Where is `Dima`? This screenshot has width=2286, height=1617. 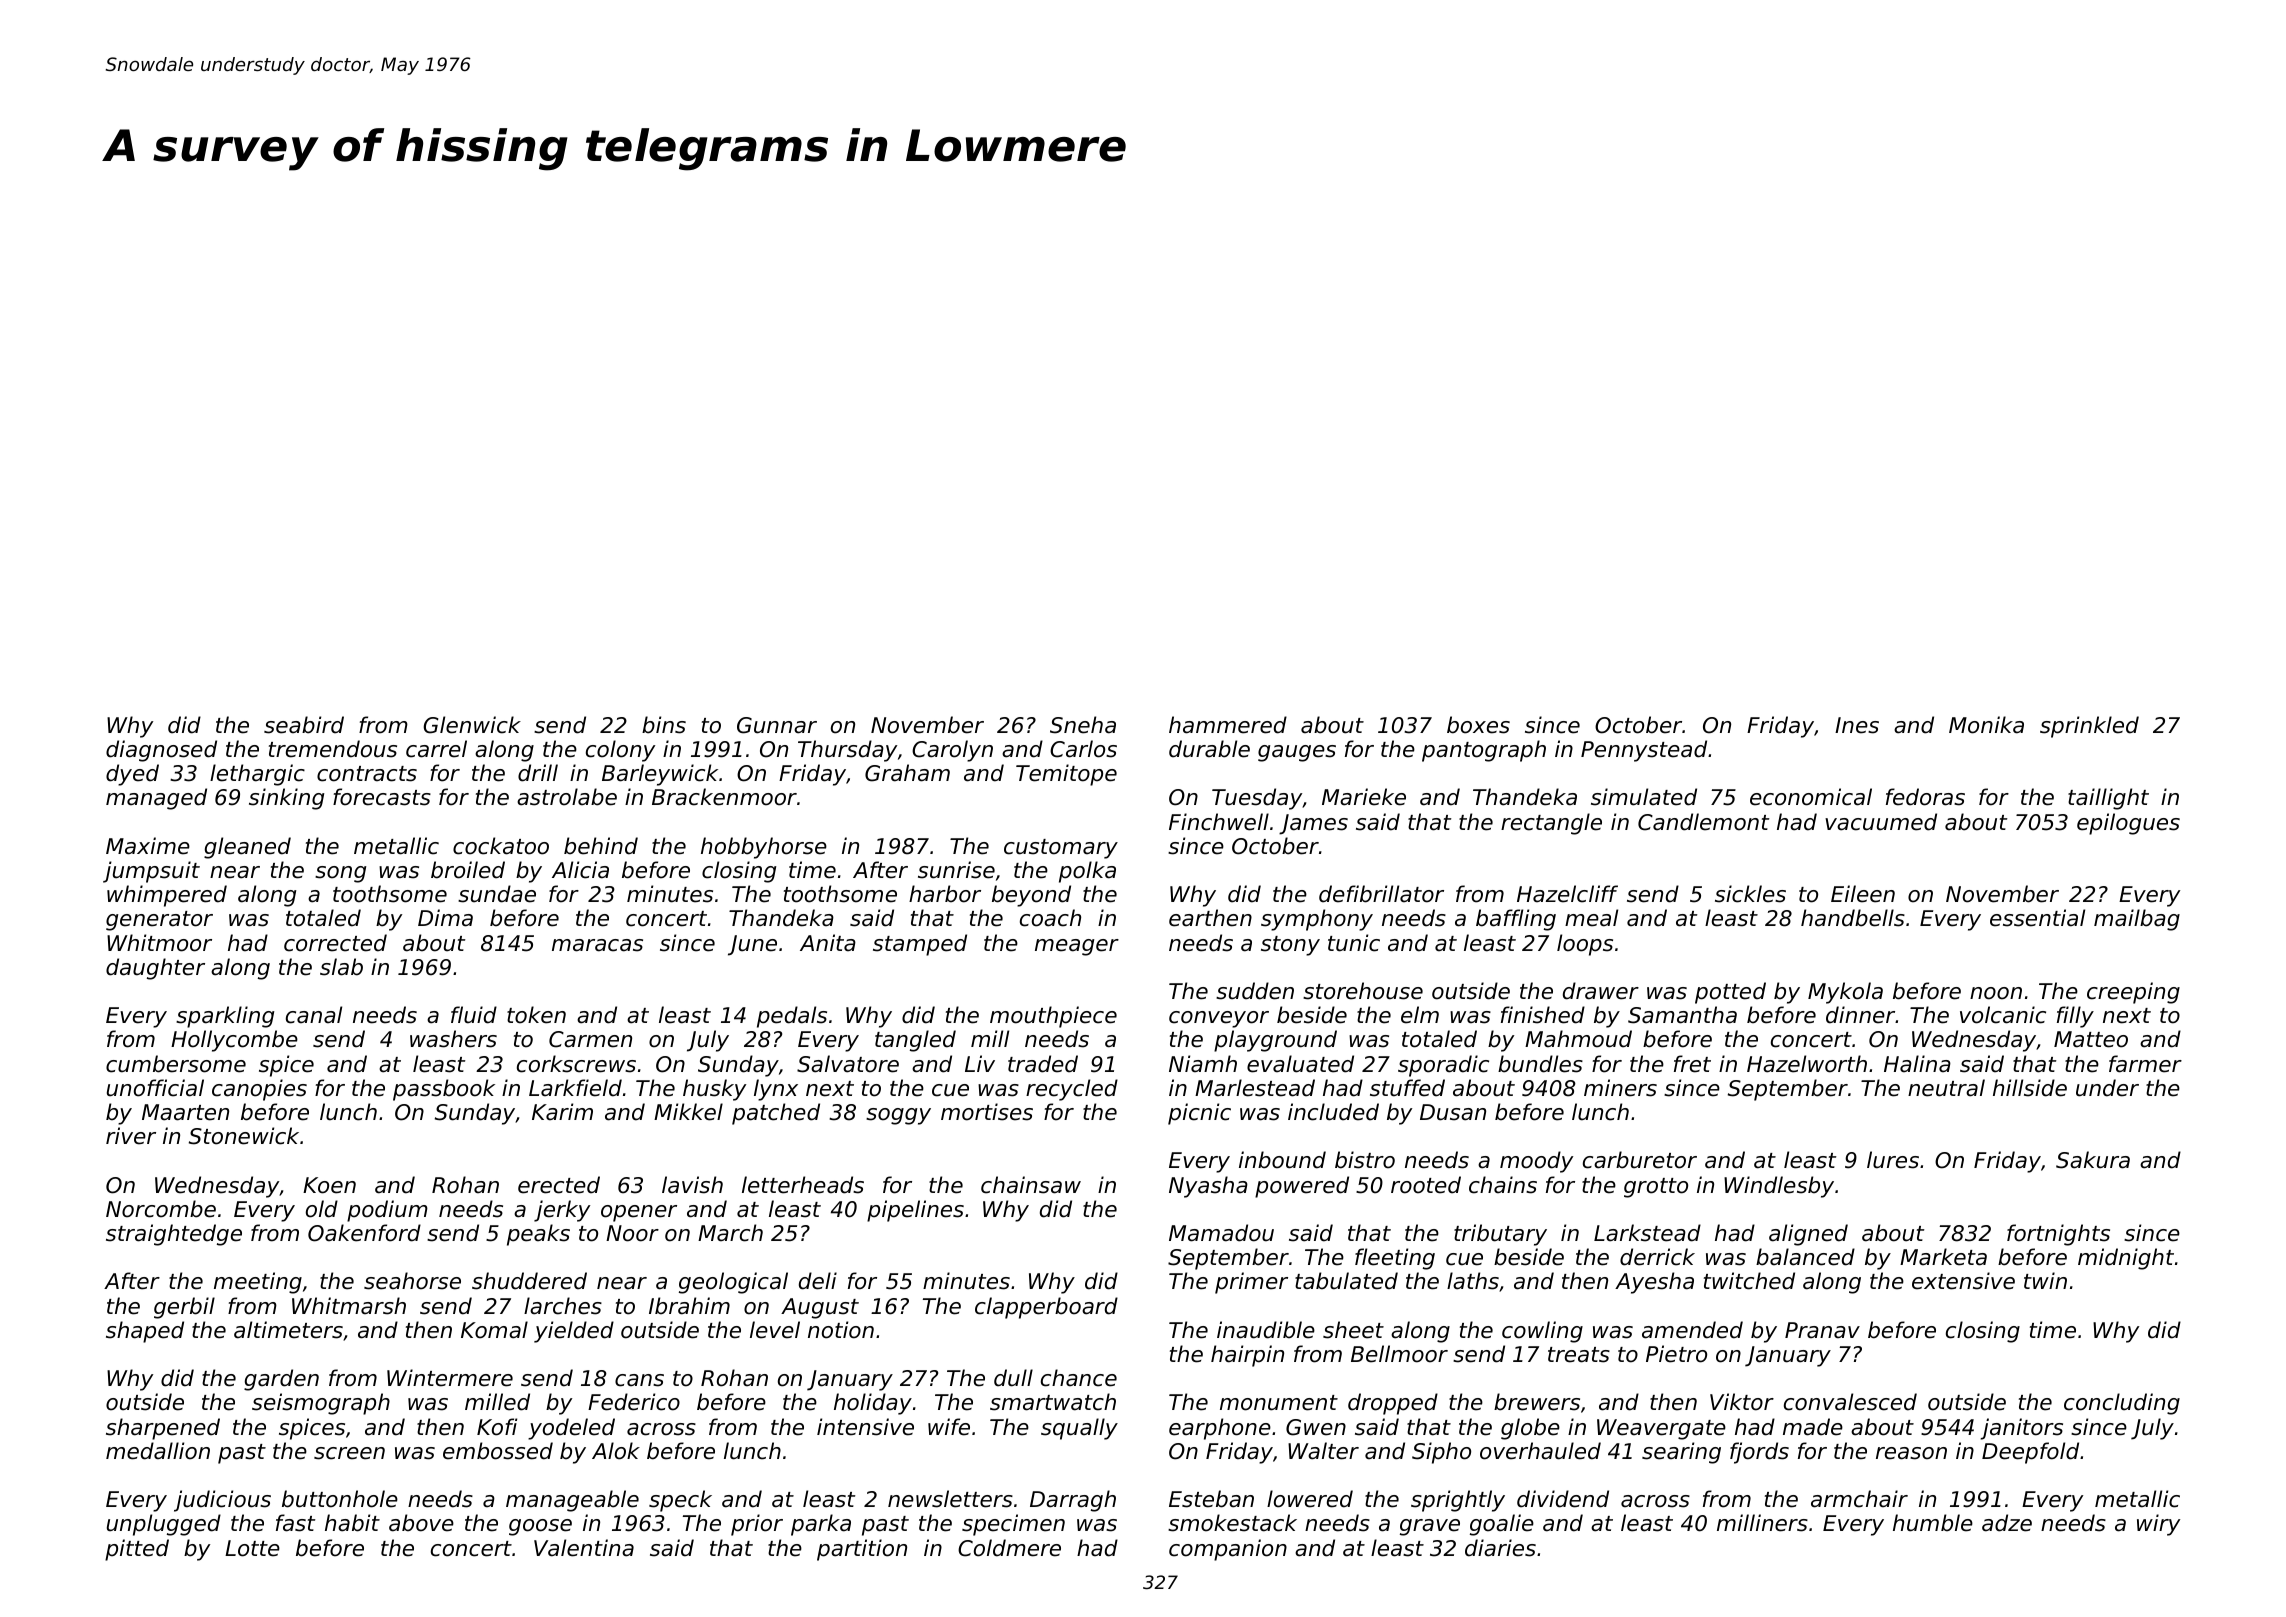
Dima is located at coordinates (445, 918).
